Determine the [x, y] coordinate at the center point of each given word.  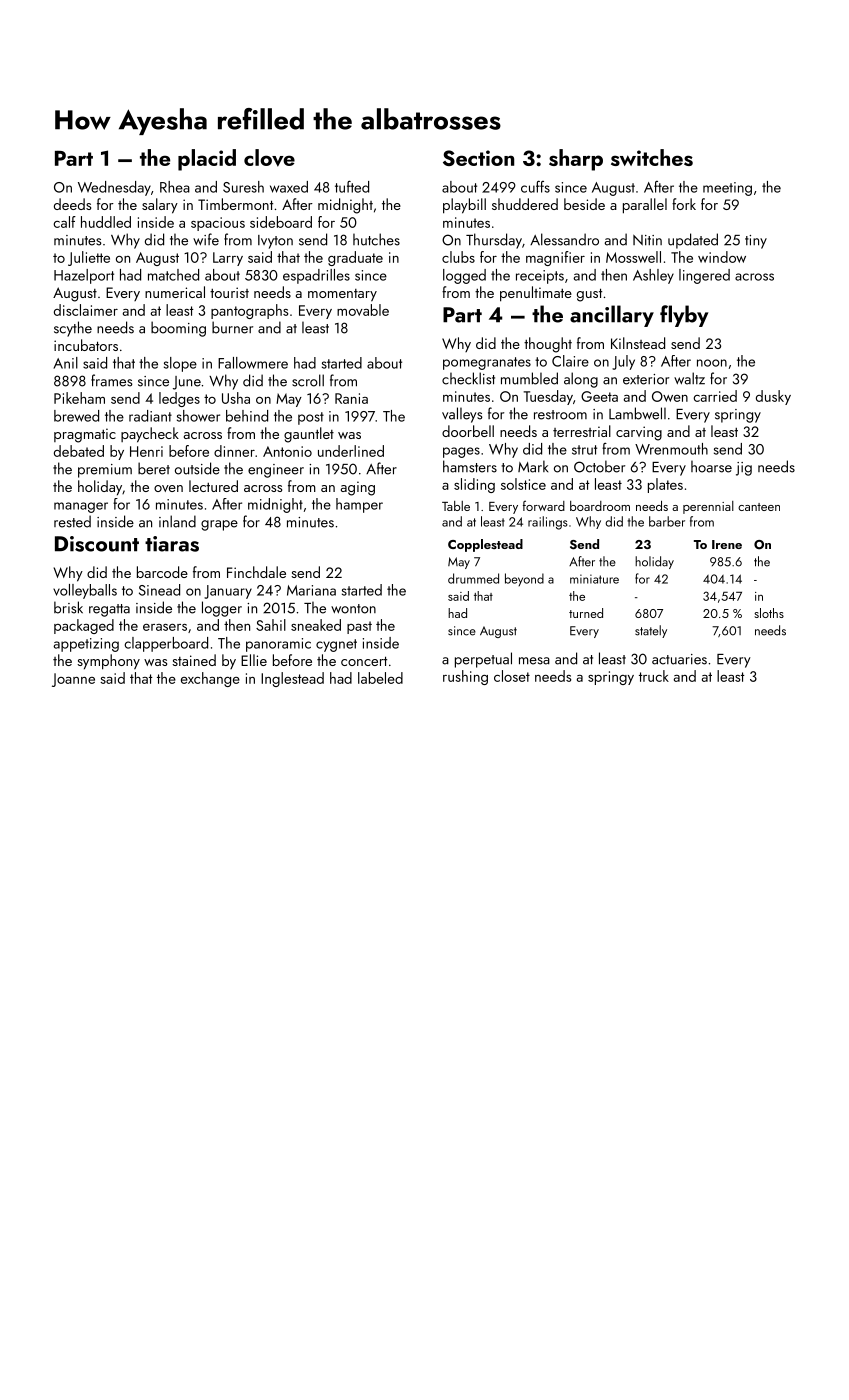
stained [194, 660]
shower [198, 416]
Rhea [175, 187]
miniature [594, 579]
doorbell [468, 431]
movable [363, 310]
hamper [359, 505]
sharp [576, 160]
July [623, 362]
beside [584, 204]
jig [744, 469]
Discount [97, 544]
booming [178, 329]
